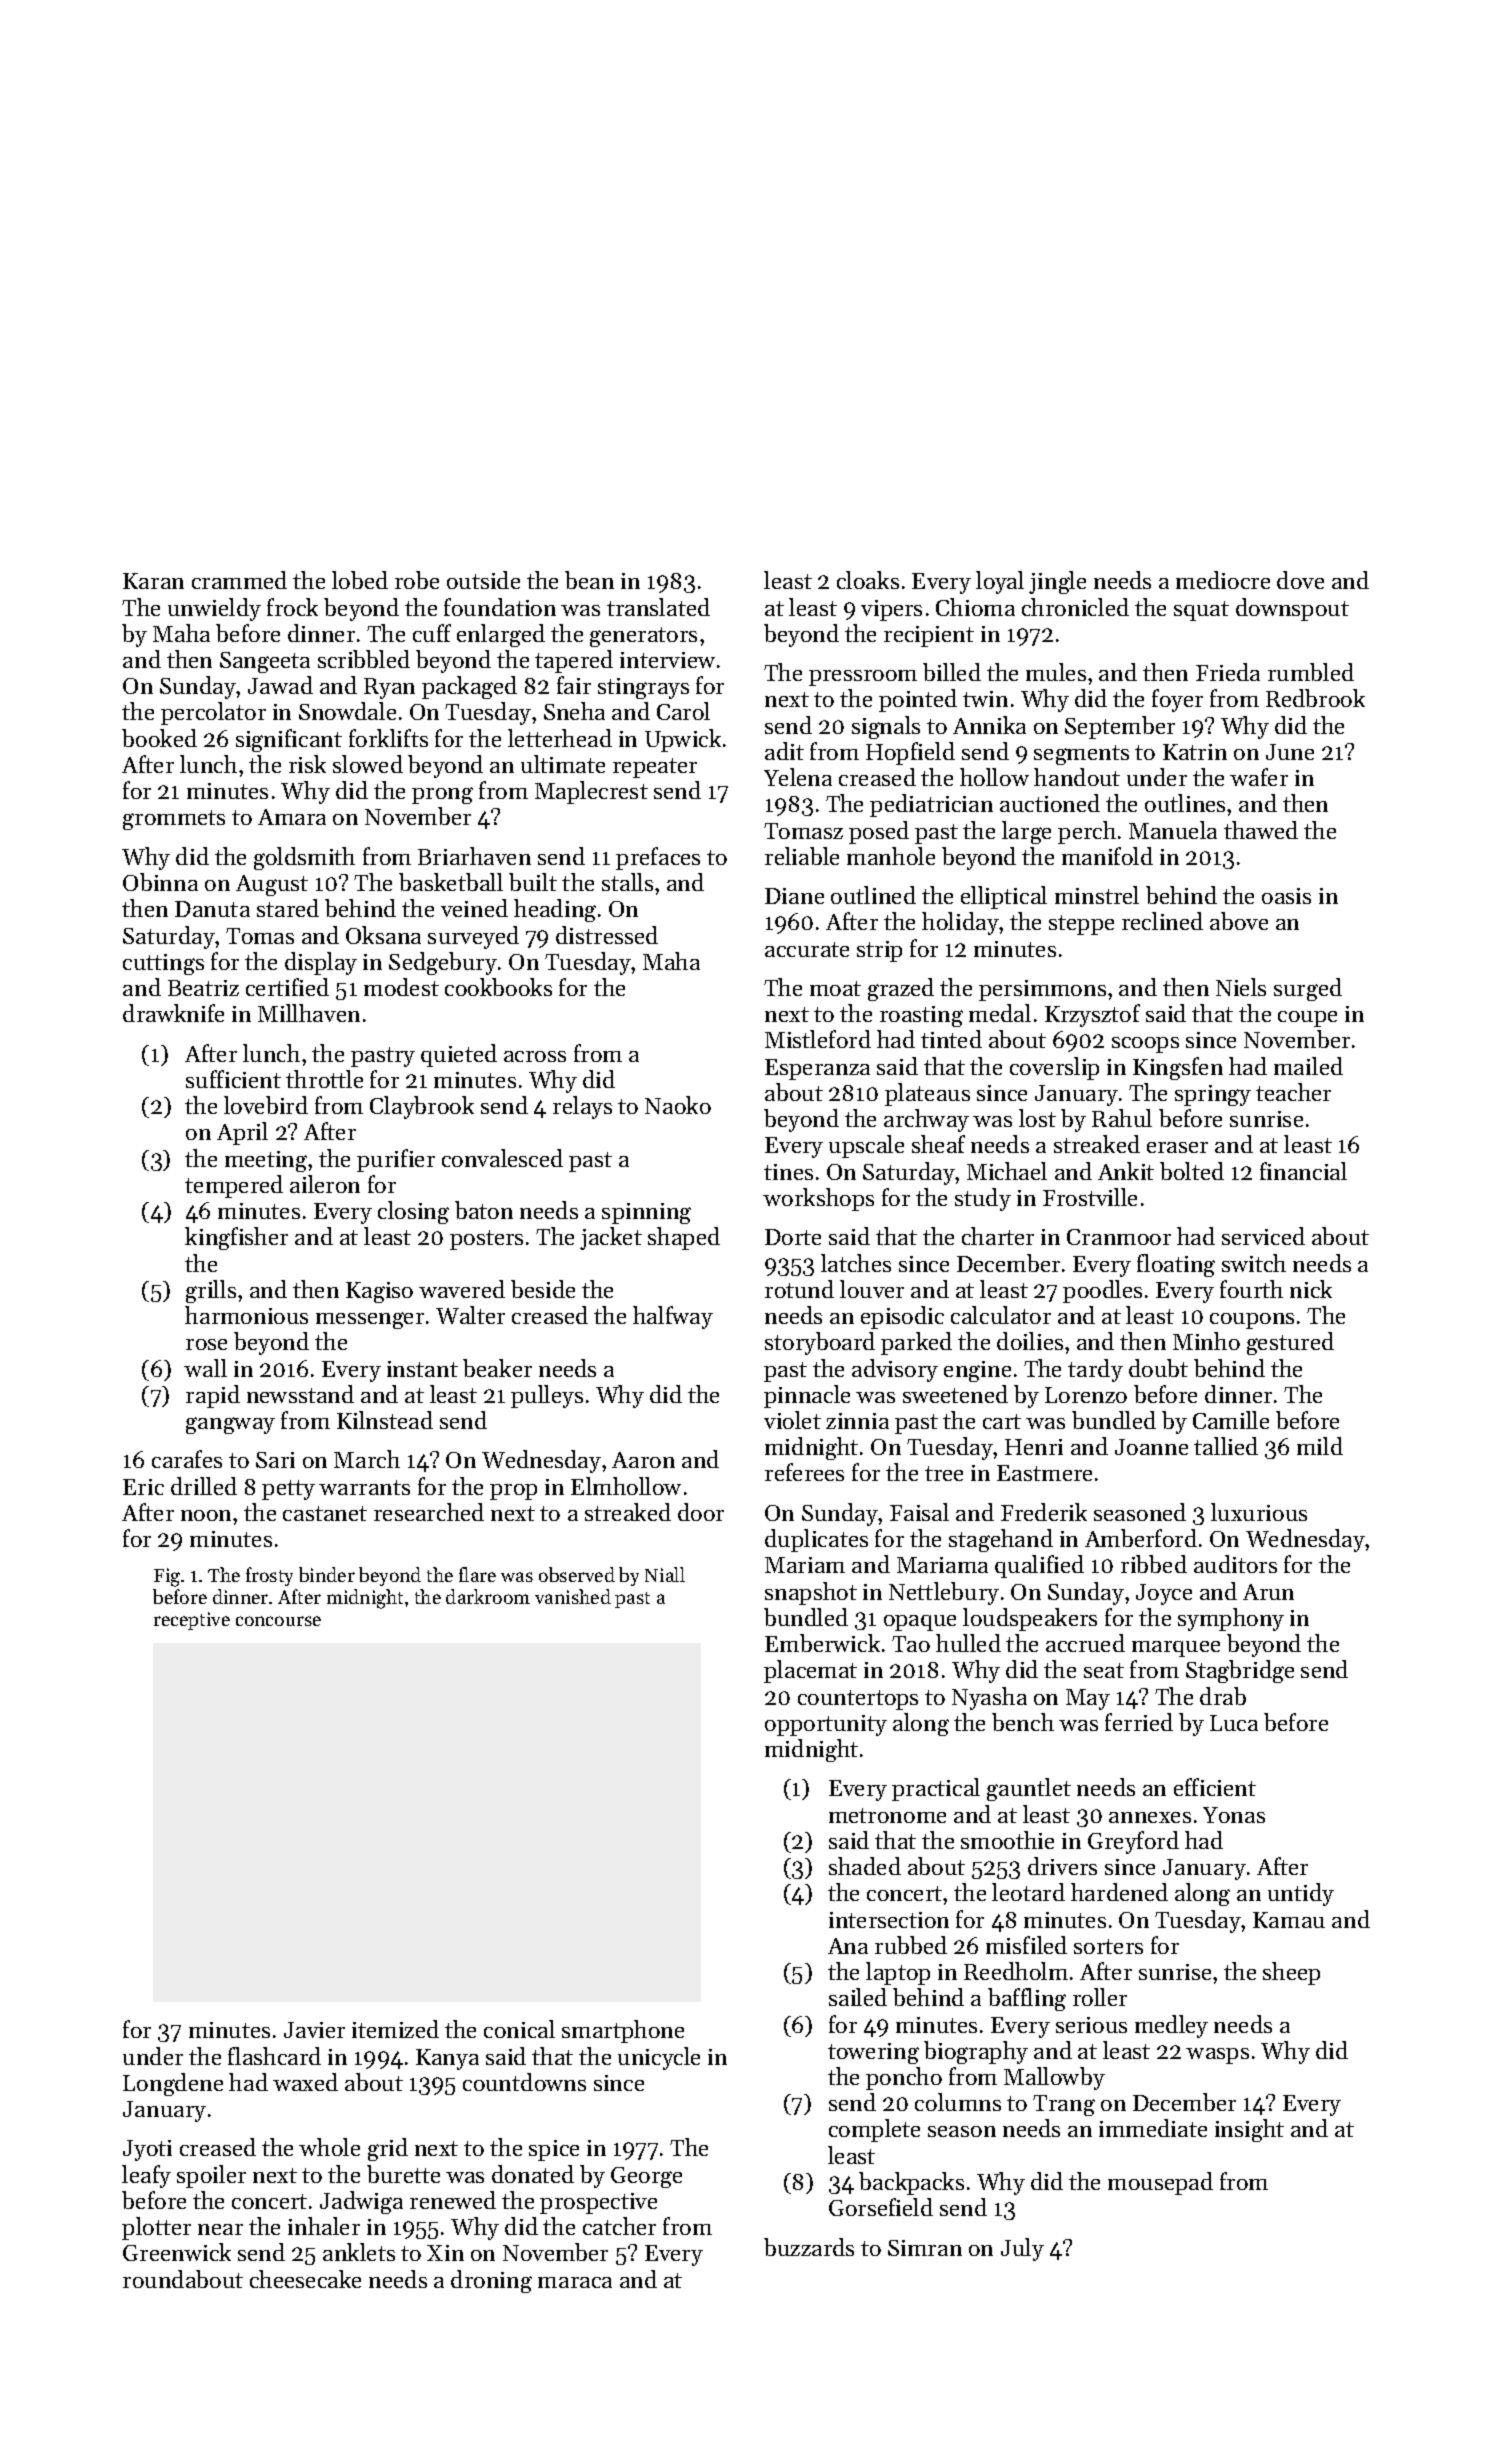 This image has height=2464, width=1496. What do you see at coordinates (447, 2059) in the image?
I see `Kanya` at bounding box center [447, 2059].
